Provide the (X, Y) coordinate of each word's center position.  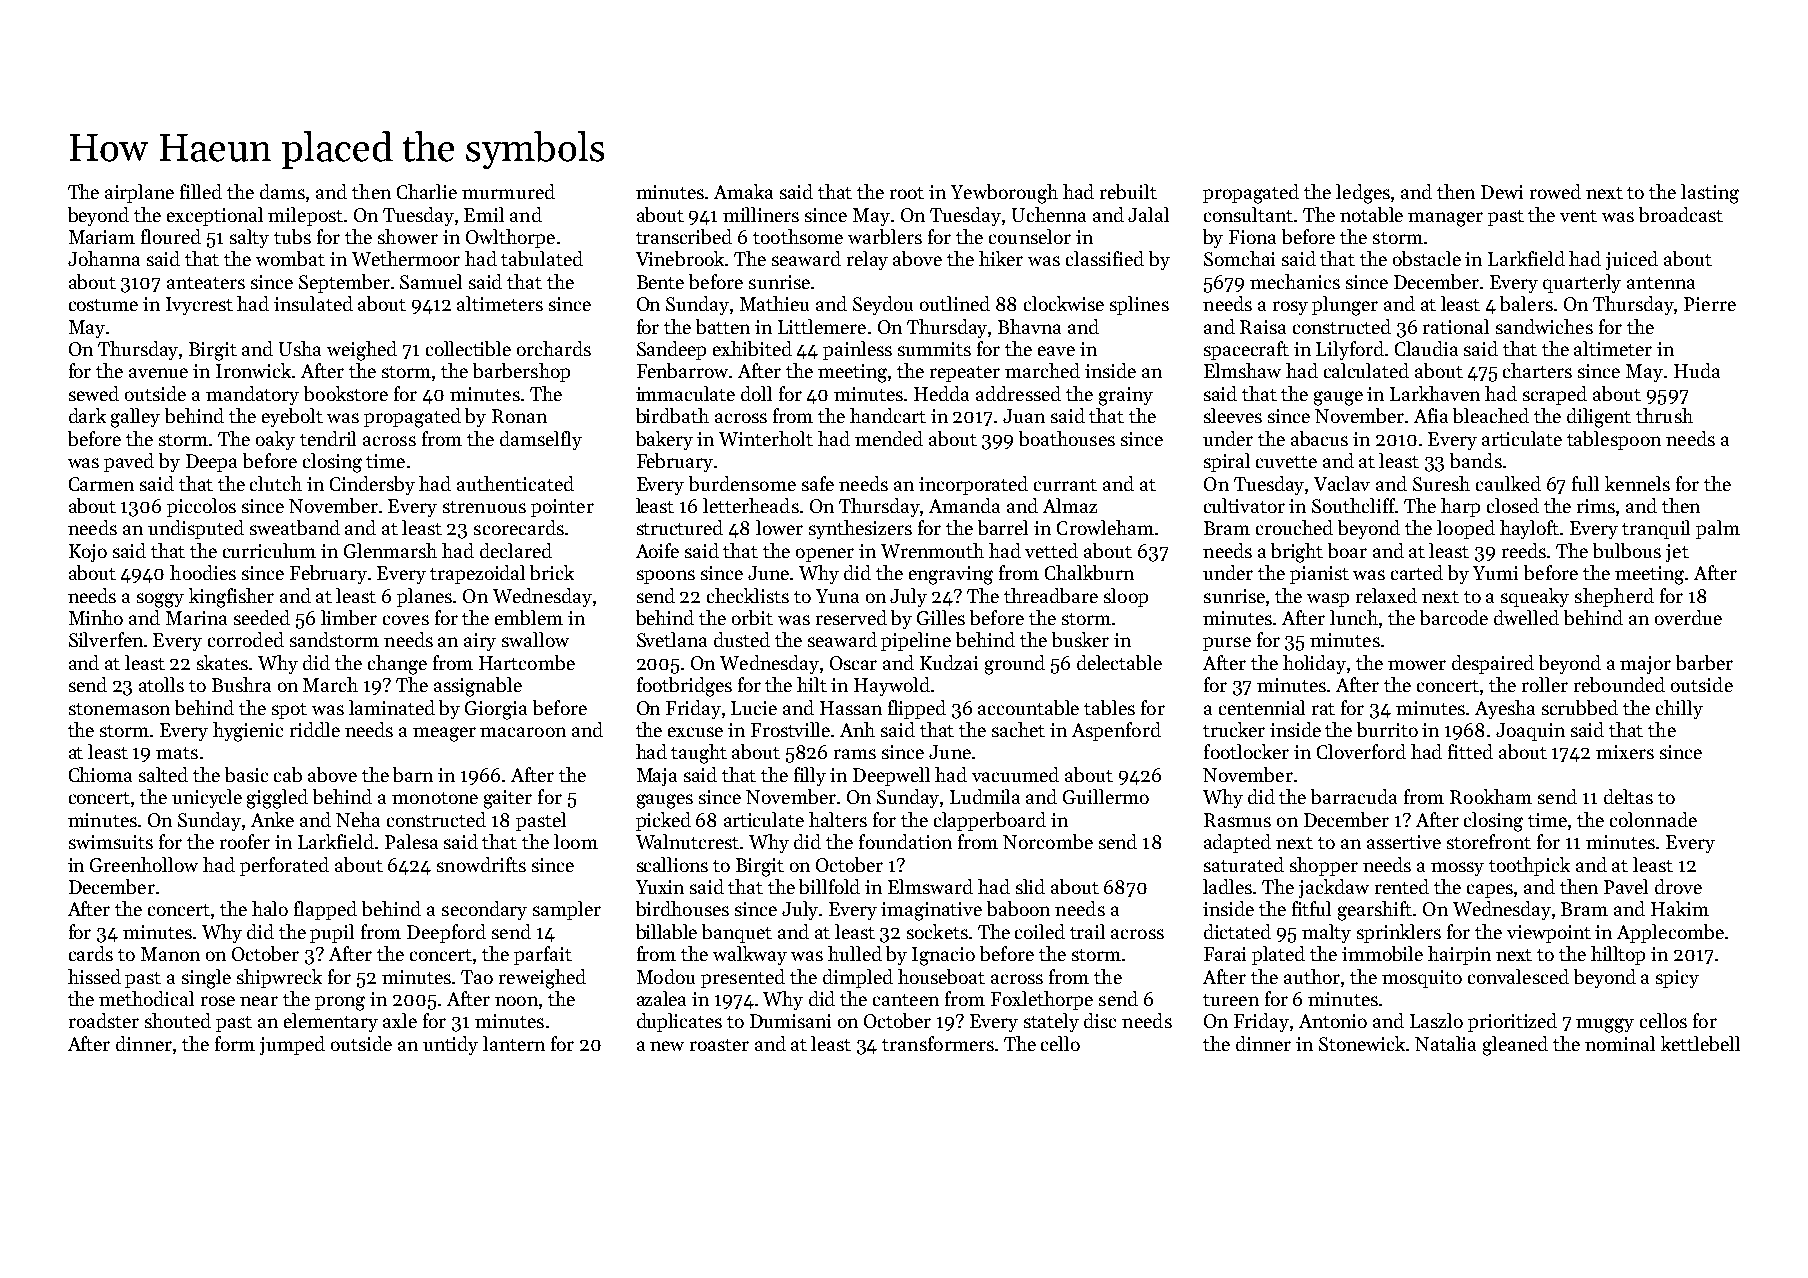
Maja (657, 777)
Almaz (1070, 505)
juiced (1632, 260)
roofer (245, 841)
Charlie (427, 191)
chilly (1679, 709)
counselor (1030, 236)
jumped (292, 1045)
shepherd (1614, 597)
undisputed (196, 529)
